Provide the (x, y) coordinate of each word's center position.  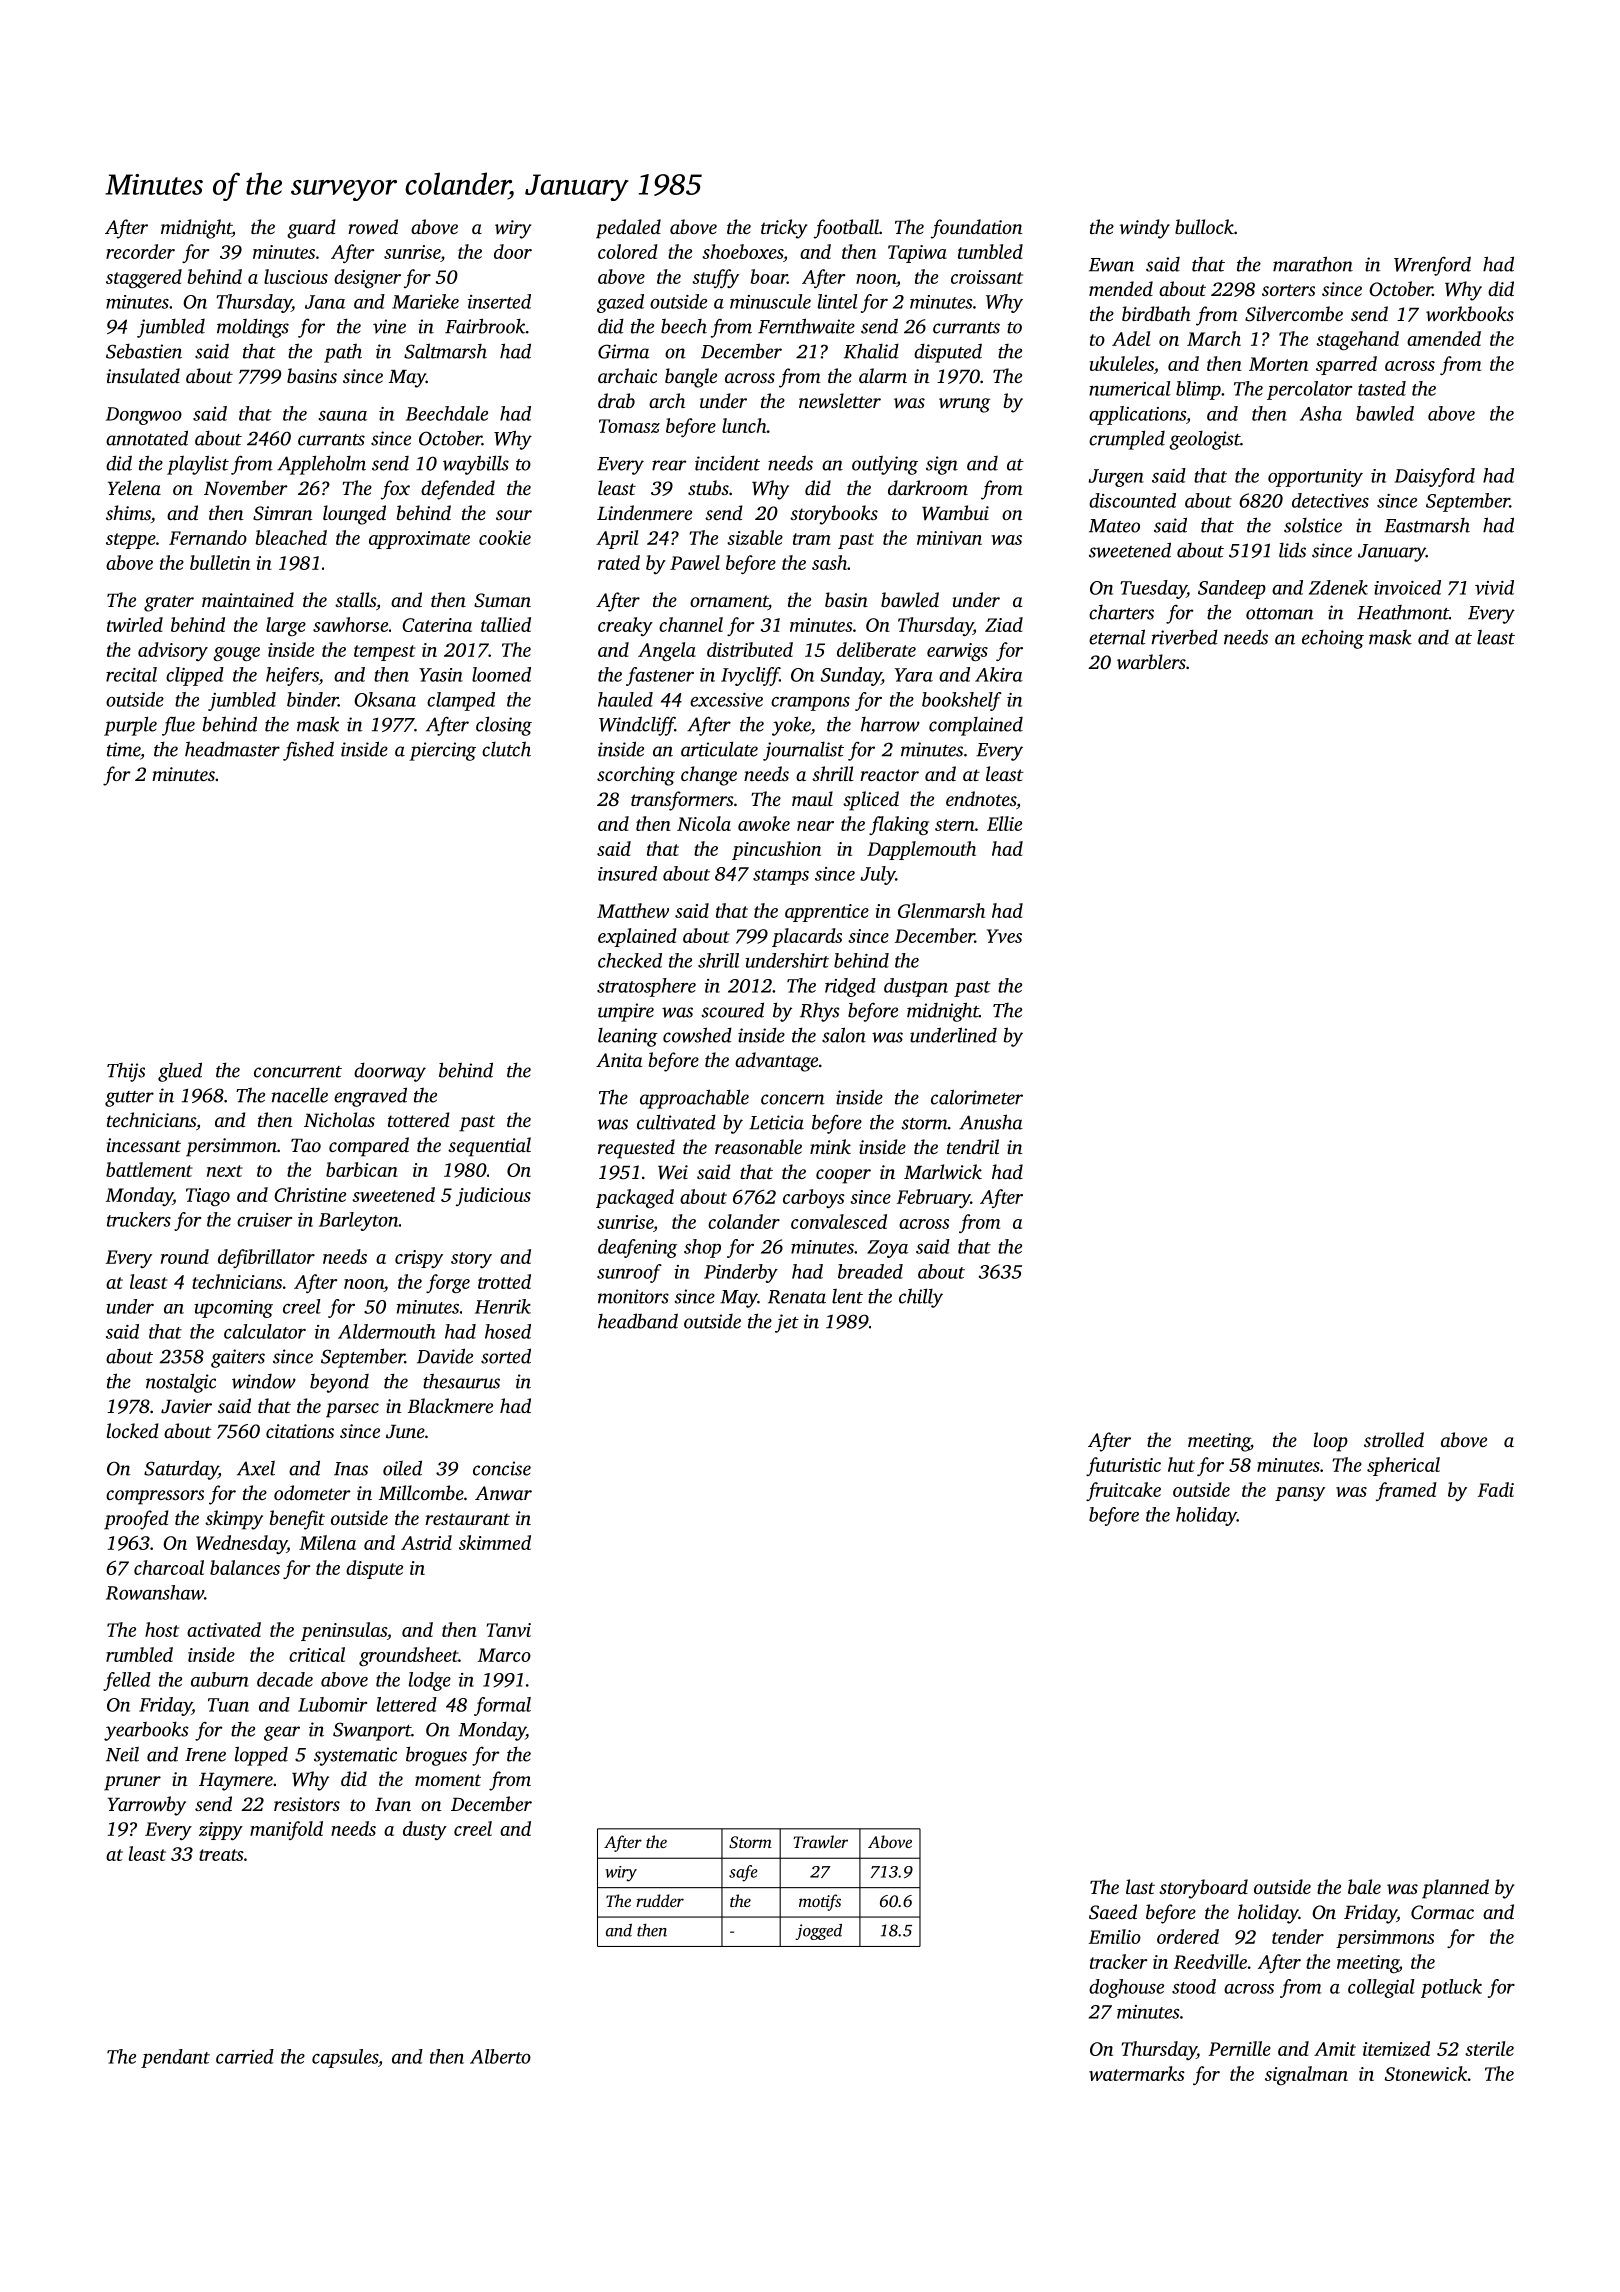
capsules (345, 2058)
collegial (1381, 1988)
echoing (1333, 639)
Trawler (821, 1841)
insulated (143, 375)
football (846, 229)
